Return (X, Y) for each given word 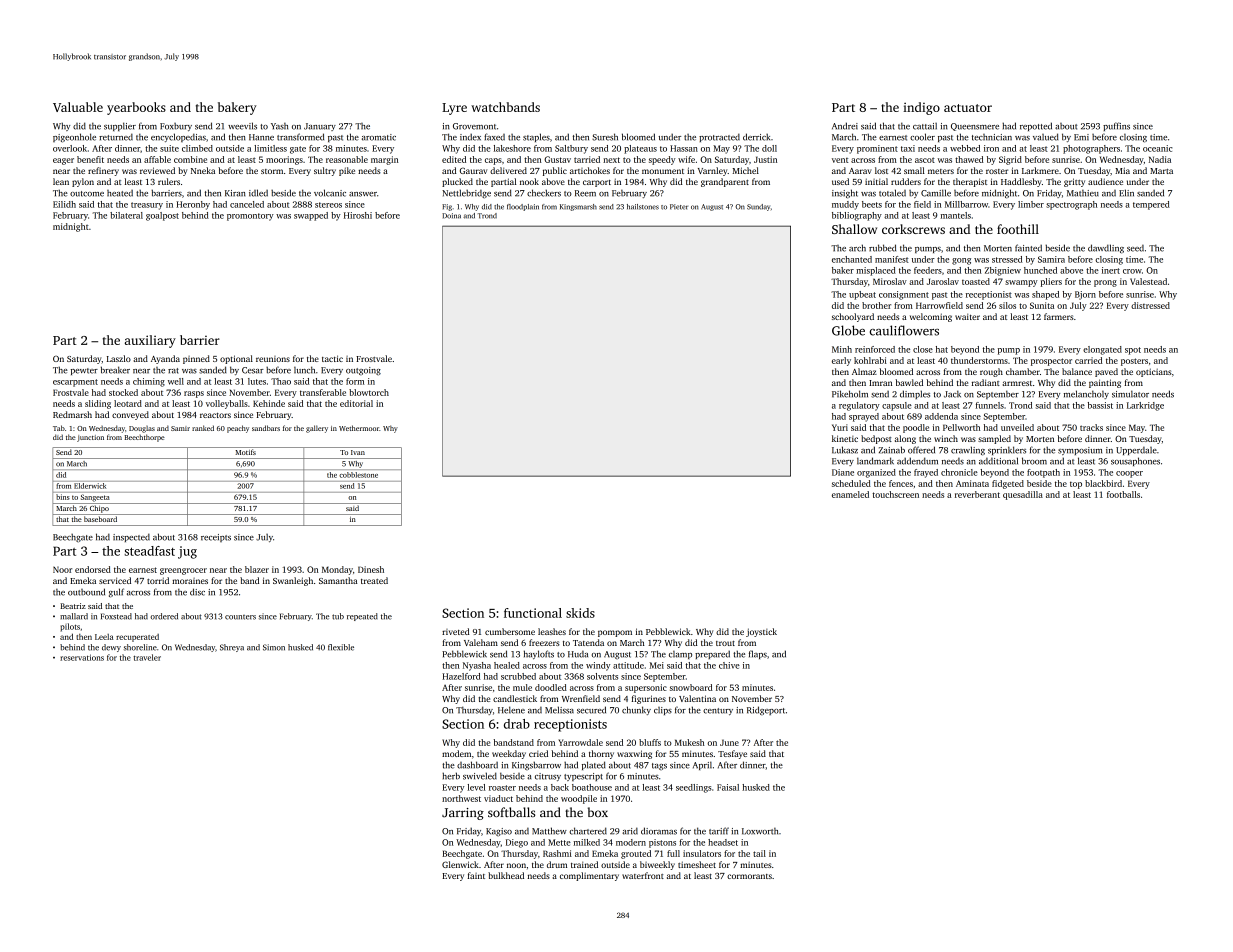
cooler (922, 137)
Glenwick (460, 864)
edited (454, 159)
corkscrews (913, 229)
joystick (761, 632)
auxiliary (150, 341)
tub (338, 616)
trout (725, 643)
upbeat (862, 295)
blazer (257, 569)
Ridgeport (766, 710)
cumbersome (510, 631)
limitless (270, 148)
